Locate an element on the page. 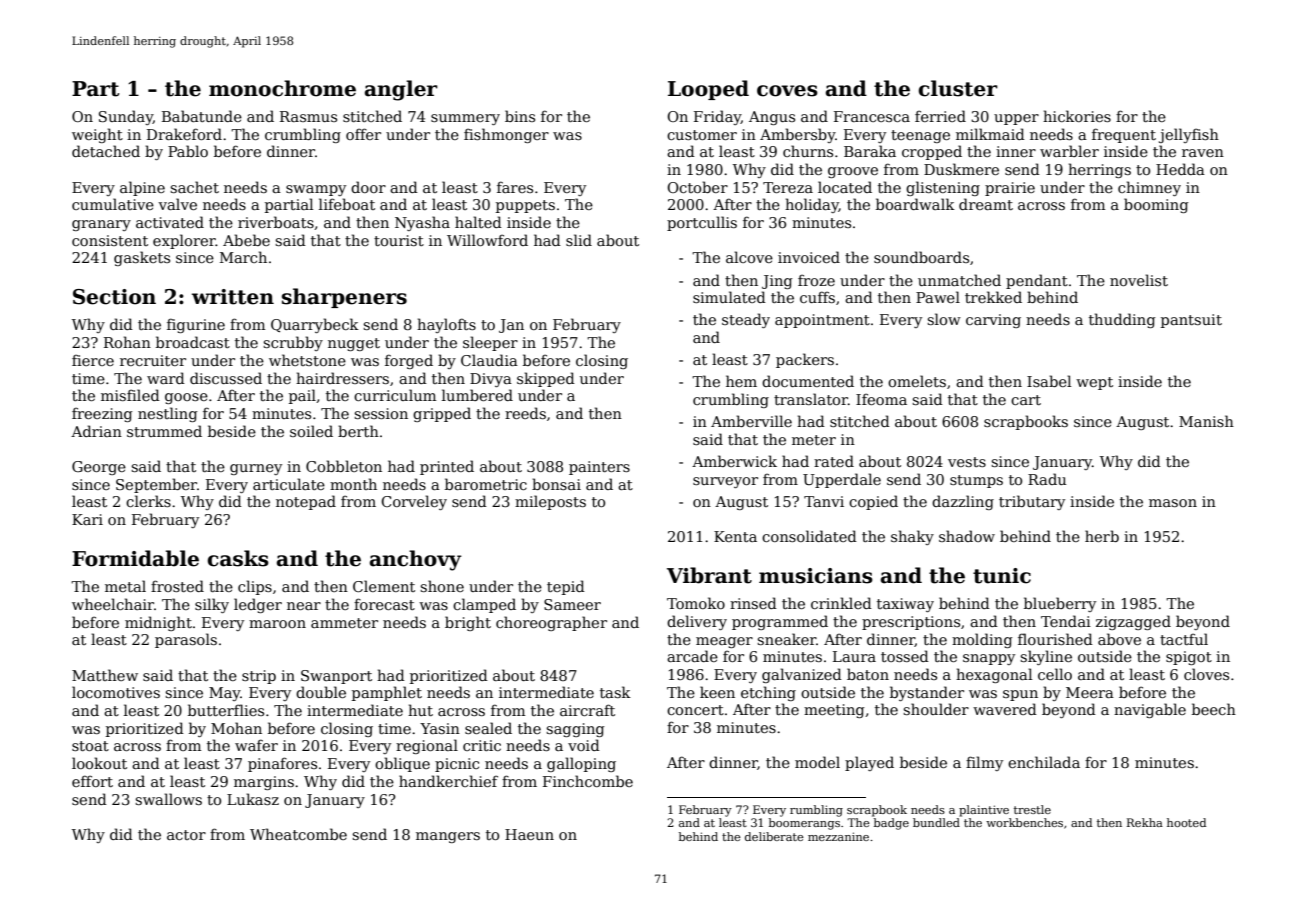  whetstone is located at coordinates (307, 360).
